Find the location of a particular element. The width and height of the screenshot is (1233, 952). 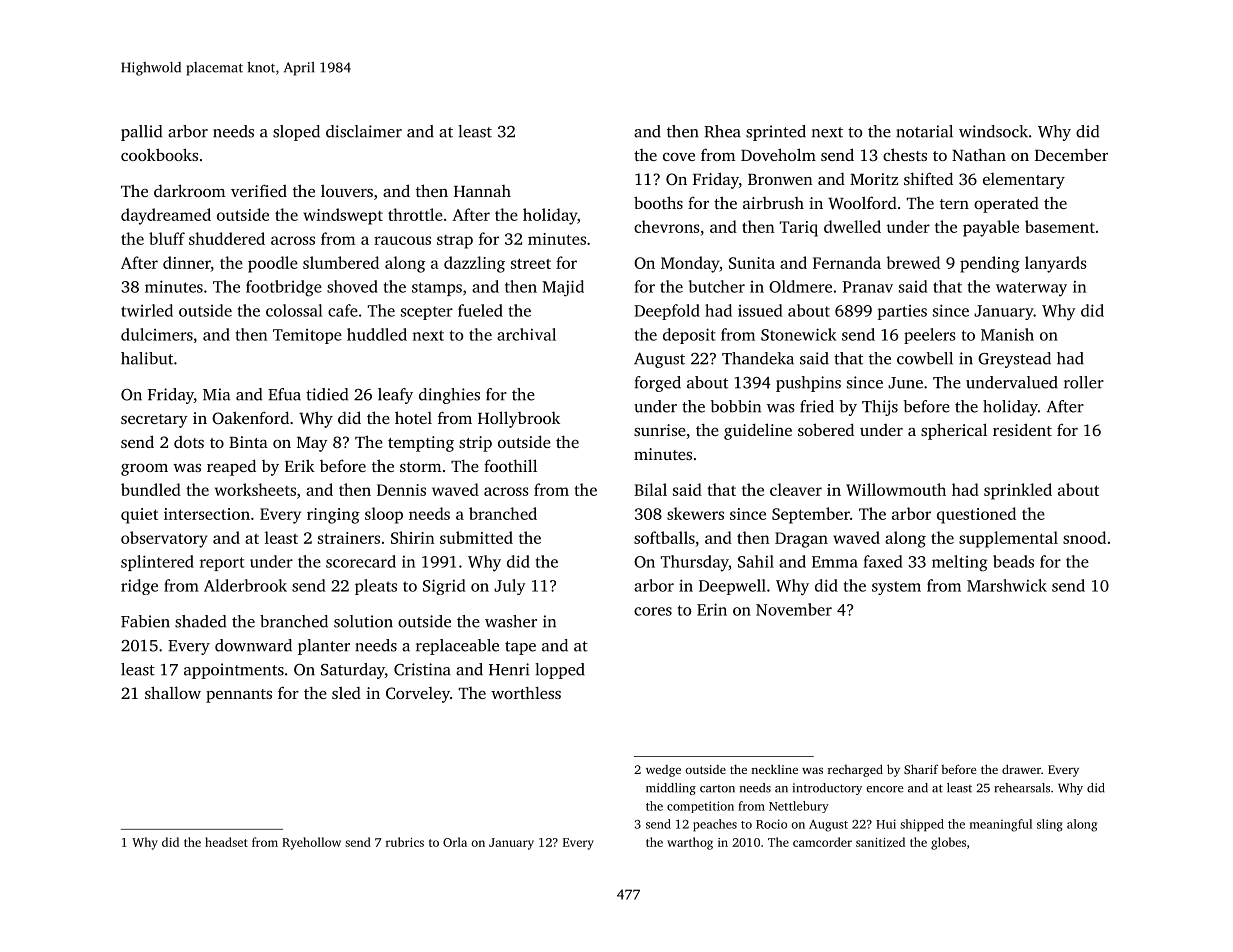

cafe is located at coordinates (343, 310).
